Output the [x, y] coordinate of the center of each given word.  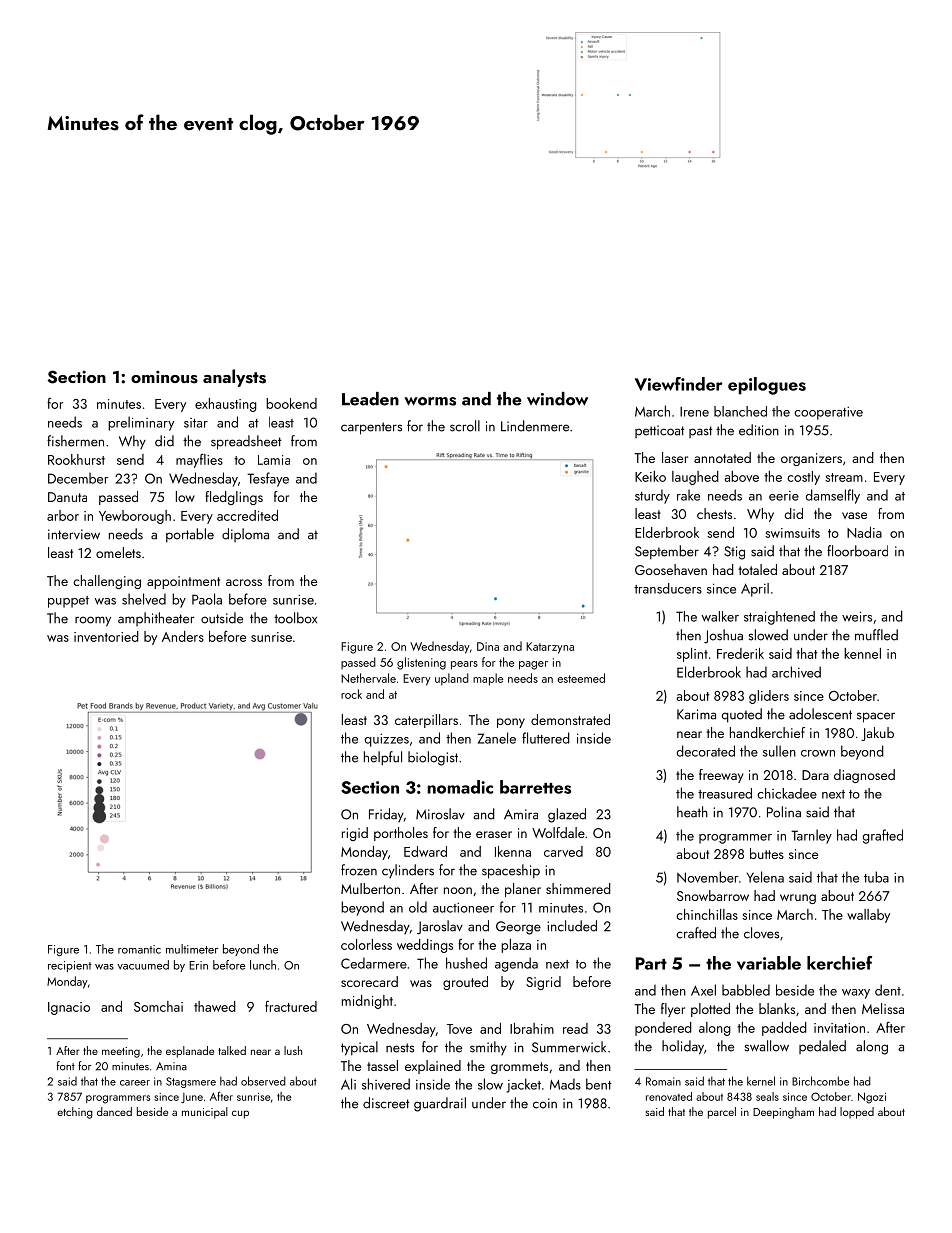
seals [767, 1096]
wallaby [868, 916]
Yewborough [135, 517]
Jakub [877, 734]
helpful [383, 758]
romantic [139, 949]
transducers [668, 588]
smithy [488, 1048]
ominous [164, 377]
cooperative [828, 413]
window [557, 399]
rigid [355, 834]
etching [75, 1113]
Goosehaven [671, 569]
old [418, 907]
